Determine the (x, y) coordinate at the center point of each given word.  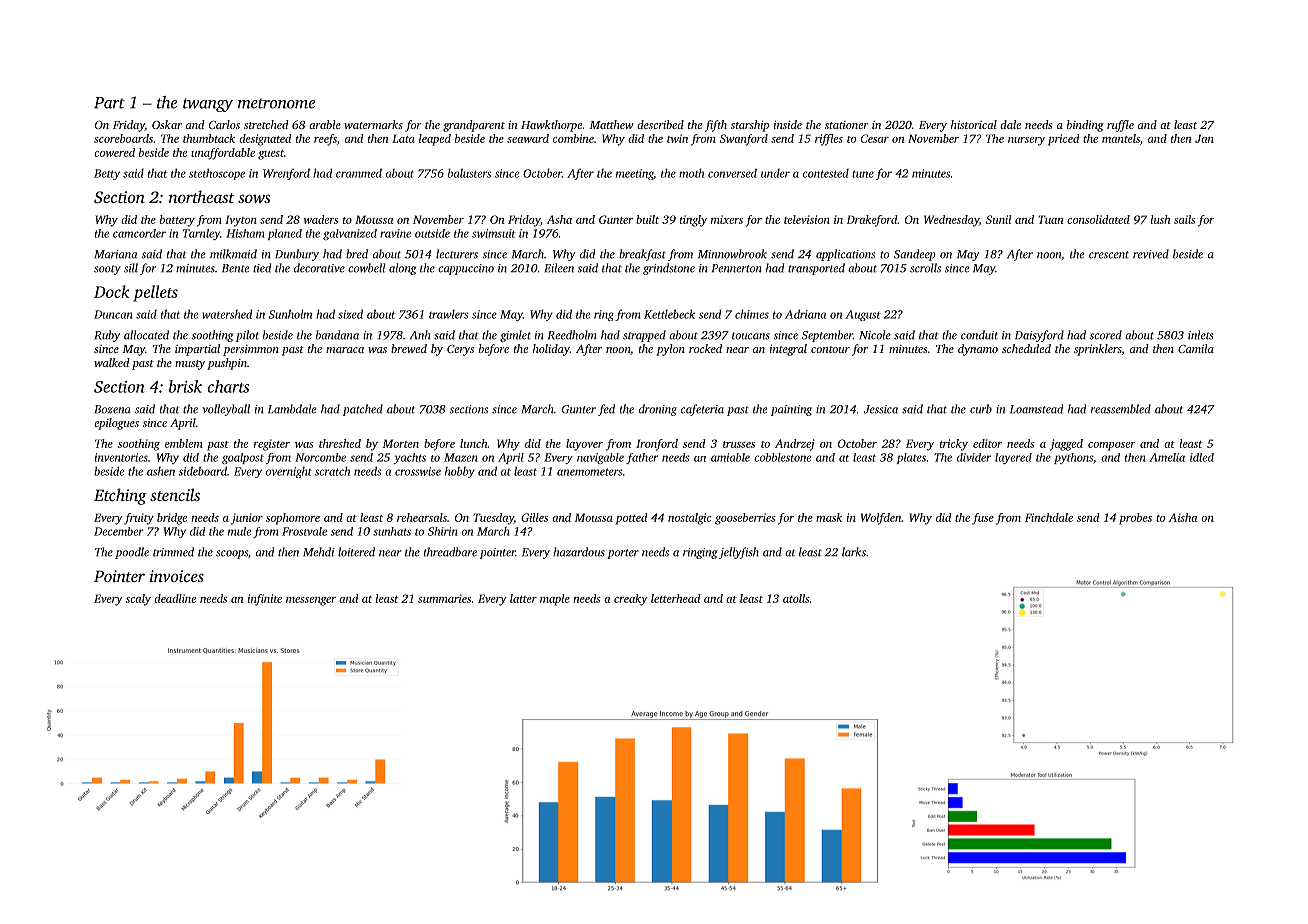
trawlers (449, 314)
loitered (356, 552)
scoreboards (123, 138)
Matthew (612, 124)
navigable (600, 458)
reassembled (1121, 409)
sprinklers (1098, 350)
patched (363, 410)
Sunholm (290, 314)
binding (1085, 126)
